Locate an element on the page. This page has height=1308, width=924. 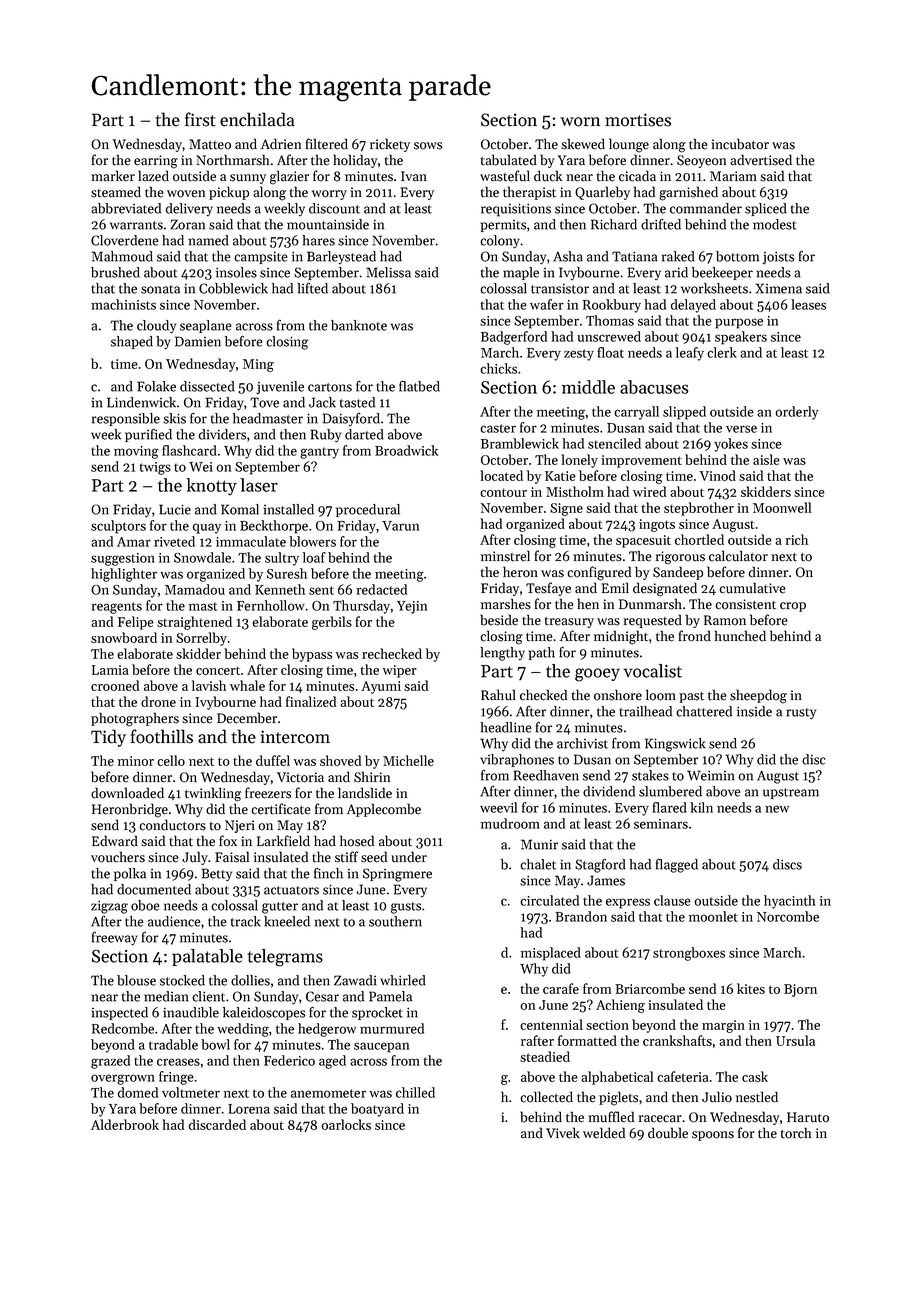
torch is located at coordinates (796, 1133).
